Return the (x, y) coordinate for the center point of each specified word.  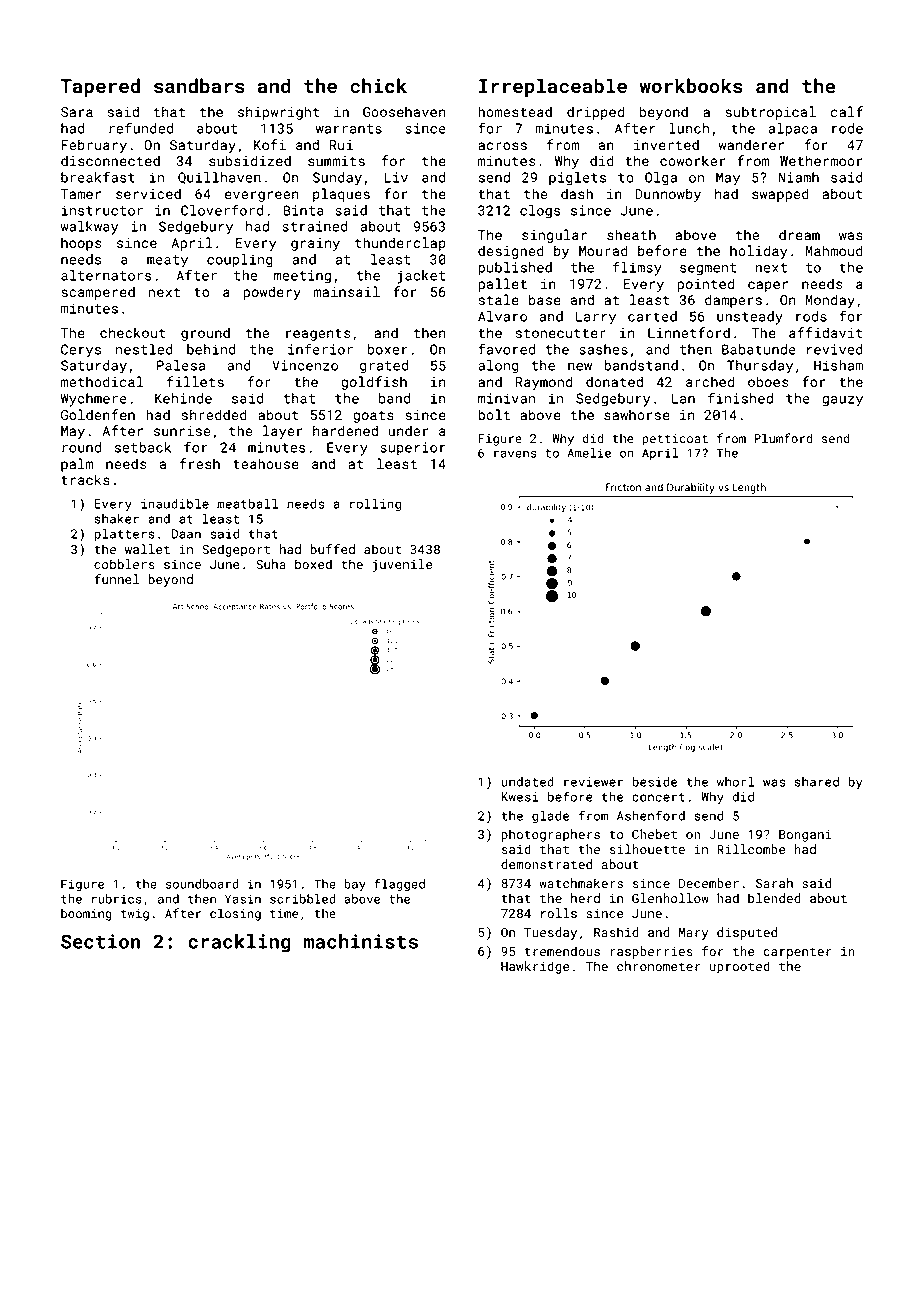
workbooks (691, 85)
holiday (759, 252)
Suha (271, 564)
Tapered (100, 87)
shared (817, 782)
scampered (98, 293)
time (284, 913)
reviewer (593, 782)
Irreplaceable (553, 87)
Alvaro (502, 316)
